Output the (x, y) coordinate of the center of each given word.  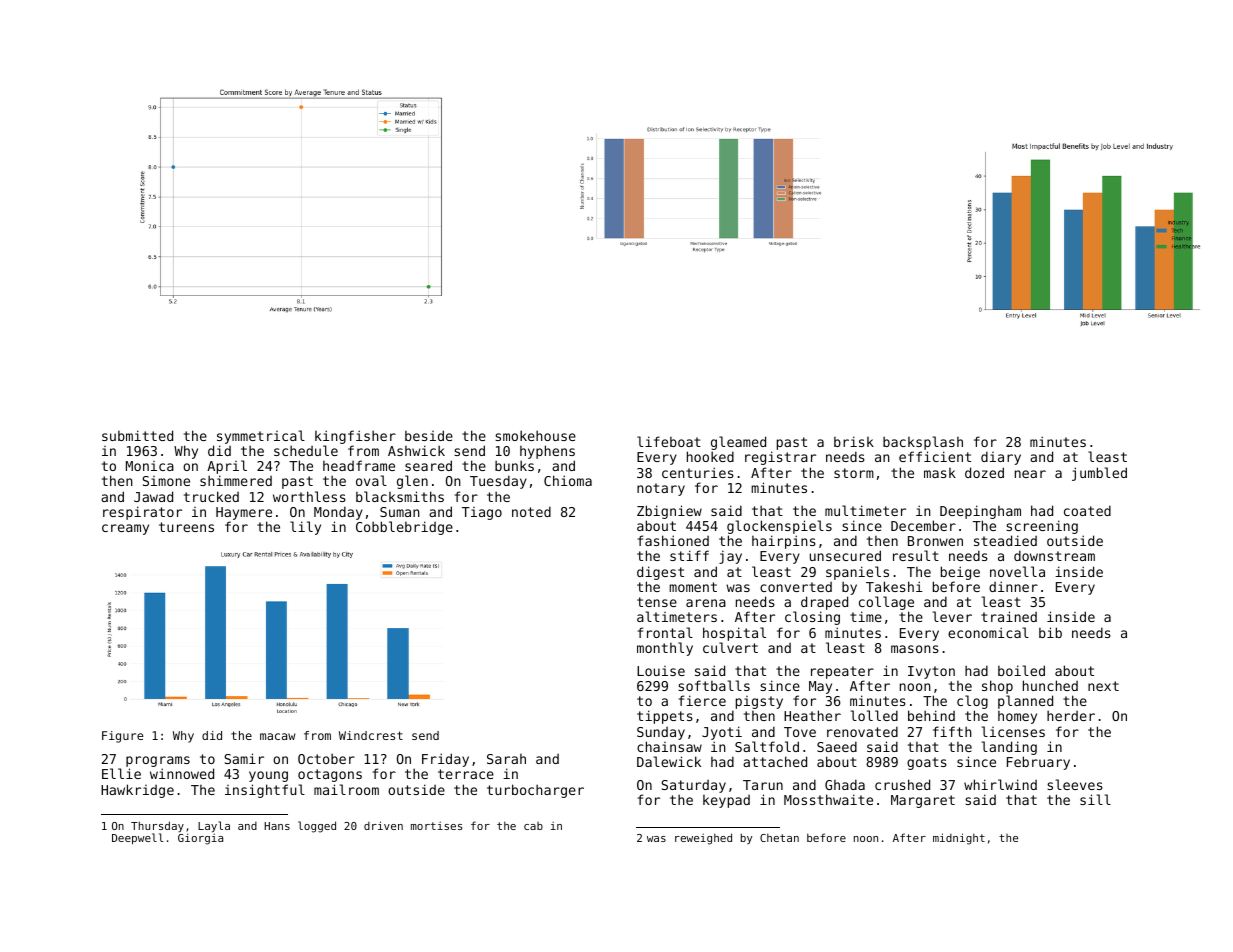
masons (915, 649)
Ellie (121, 773)
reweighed (703, 839)
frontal (665, 632)
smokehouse (535, 435)
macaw (277, 736)
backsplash (923, 443)
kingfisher (355, 437)
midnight (959, 839)
